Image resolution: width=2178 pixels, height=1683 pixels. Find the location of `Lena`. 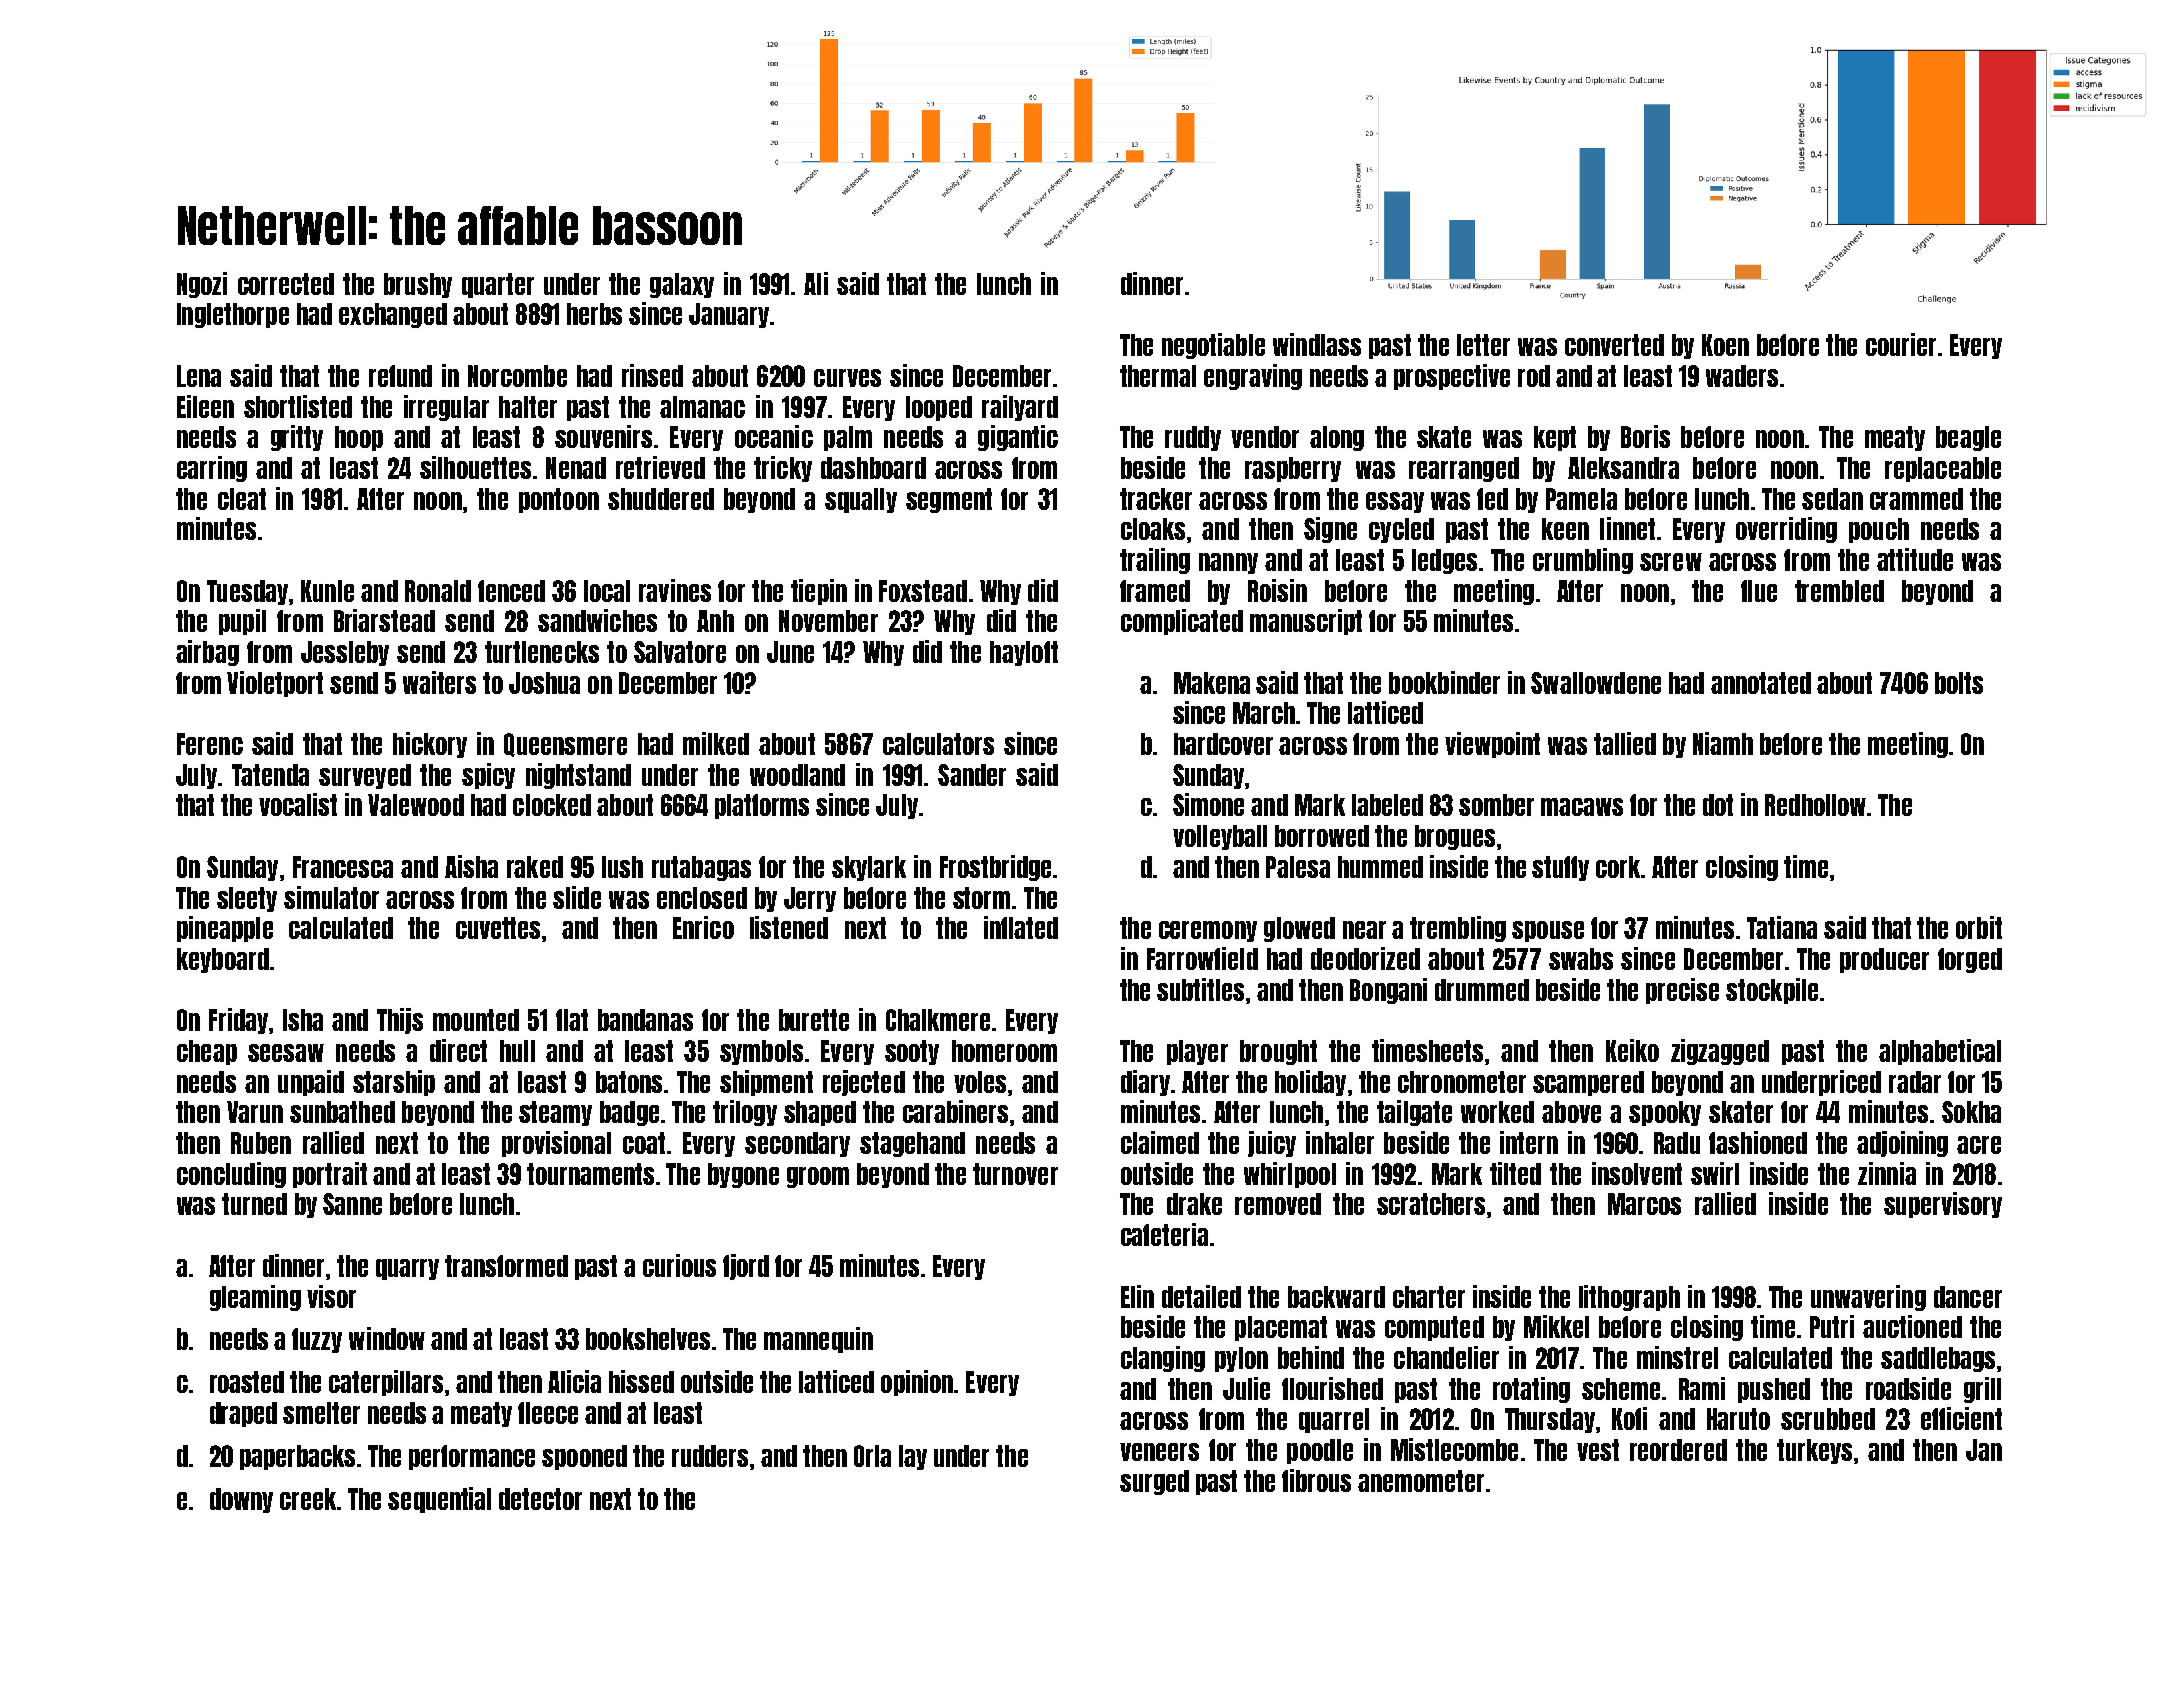

Lena is located at coordinates (199, 376).
